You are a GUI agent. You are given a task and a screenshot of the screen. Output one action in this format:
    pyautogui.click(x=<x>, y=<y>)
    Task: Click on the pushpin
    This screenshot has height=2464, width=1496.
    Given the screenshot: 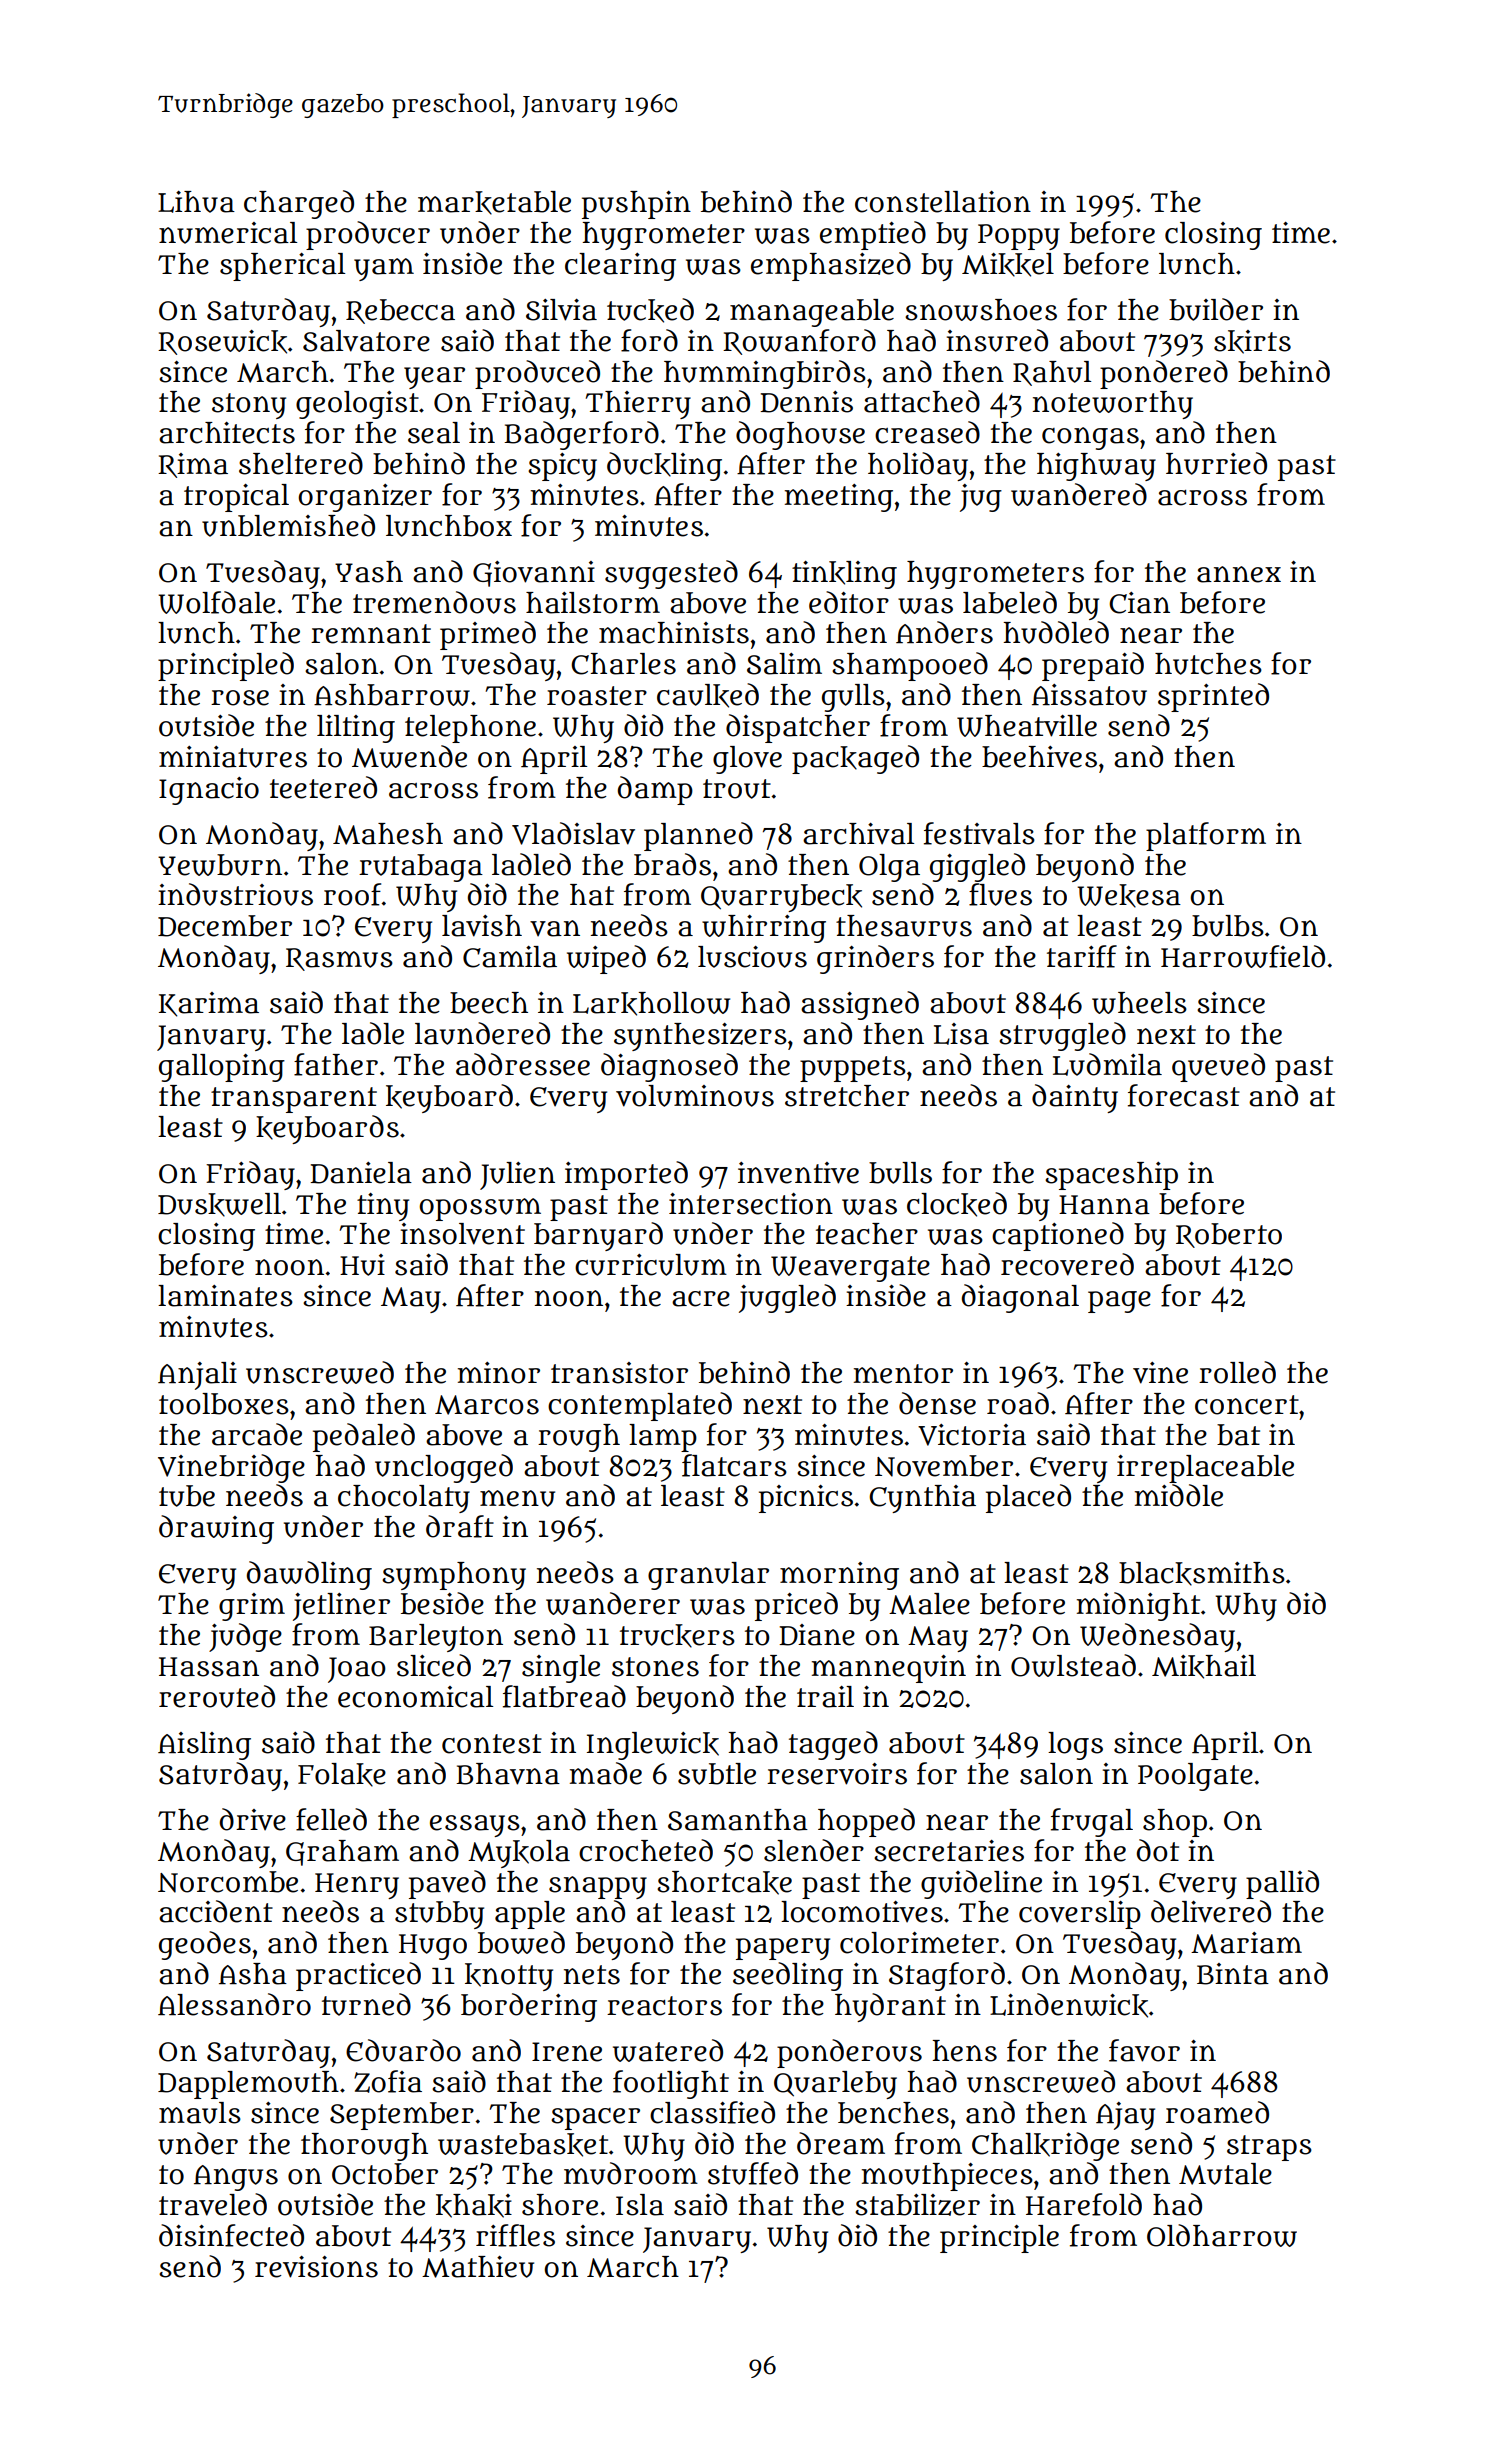 What is the action you would take?
    pyautogui.click(x=636, y=205)
